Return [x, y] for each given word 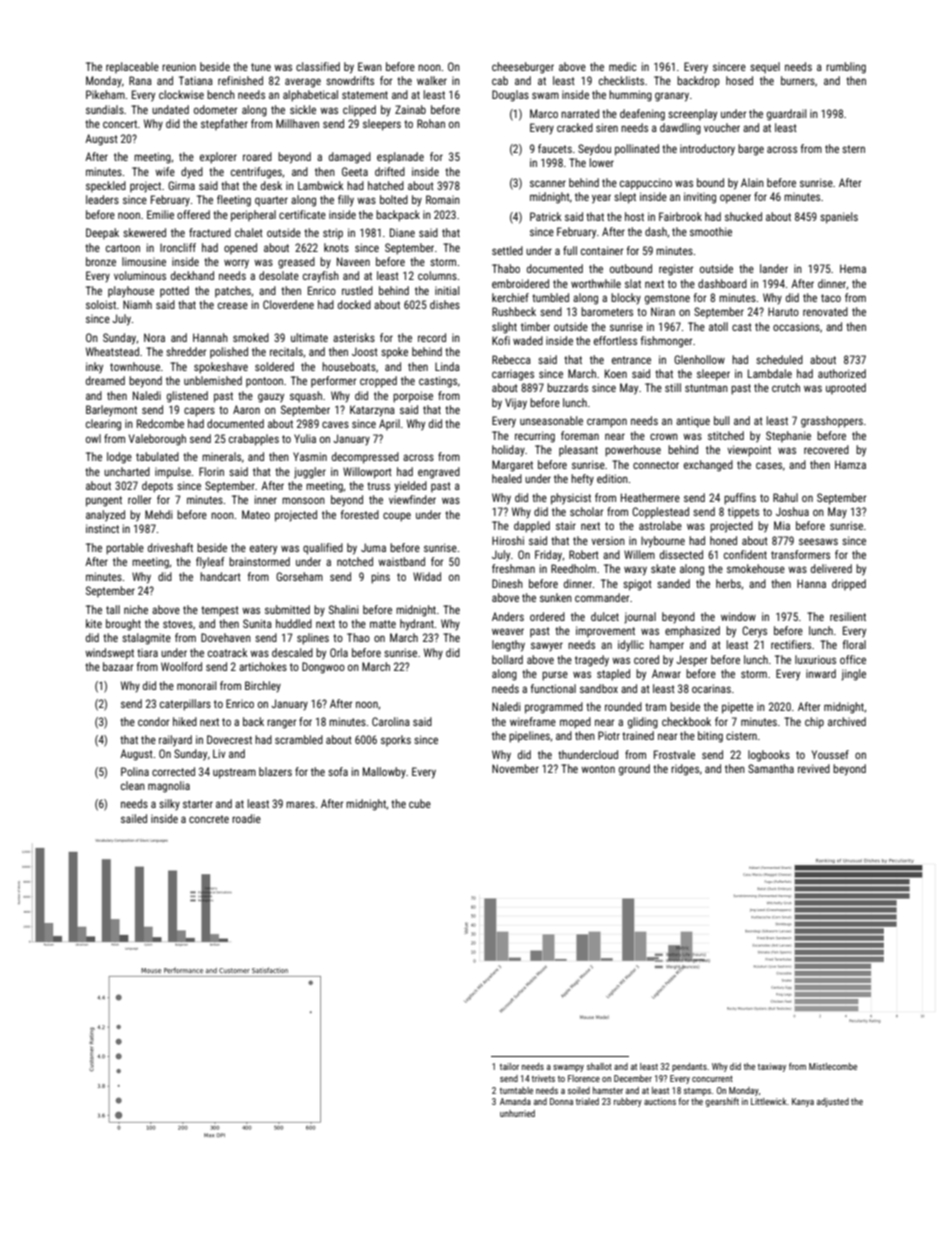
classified [318, 66]
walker [432, 80]
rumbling [846, 68]
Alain [752, 182]
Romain [443, 199]
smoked [251, 337]
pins [380, 578]
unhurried [517, 1113]
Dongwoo [323, 668]
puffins [740, 499]
